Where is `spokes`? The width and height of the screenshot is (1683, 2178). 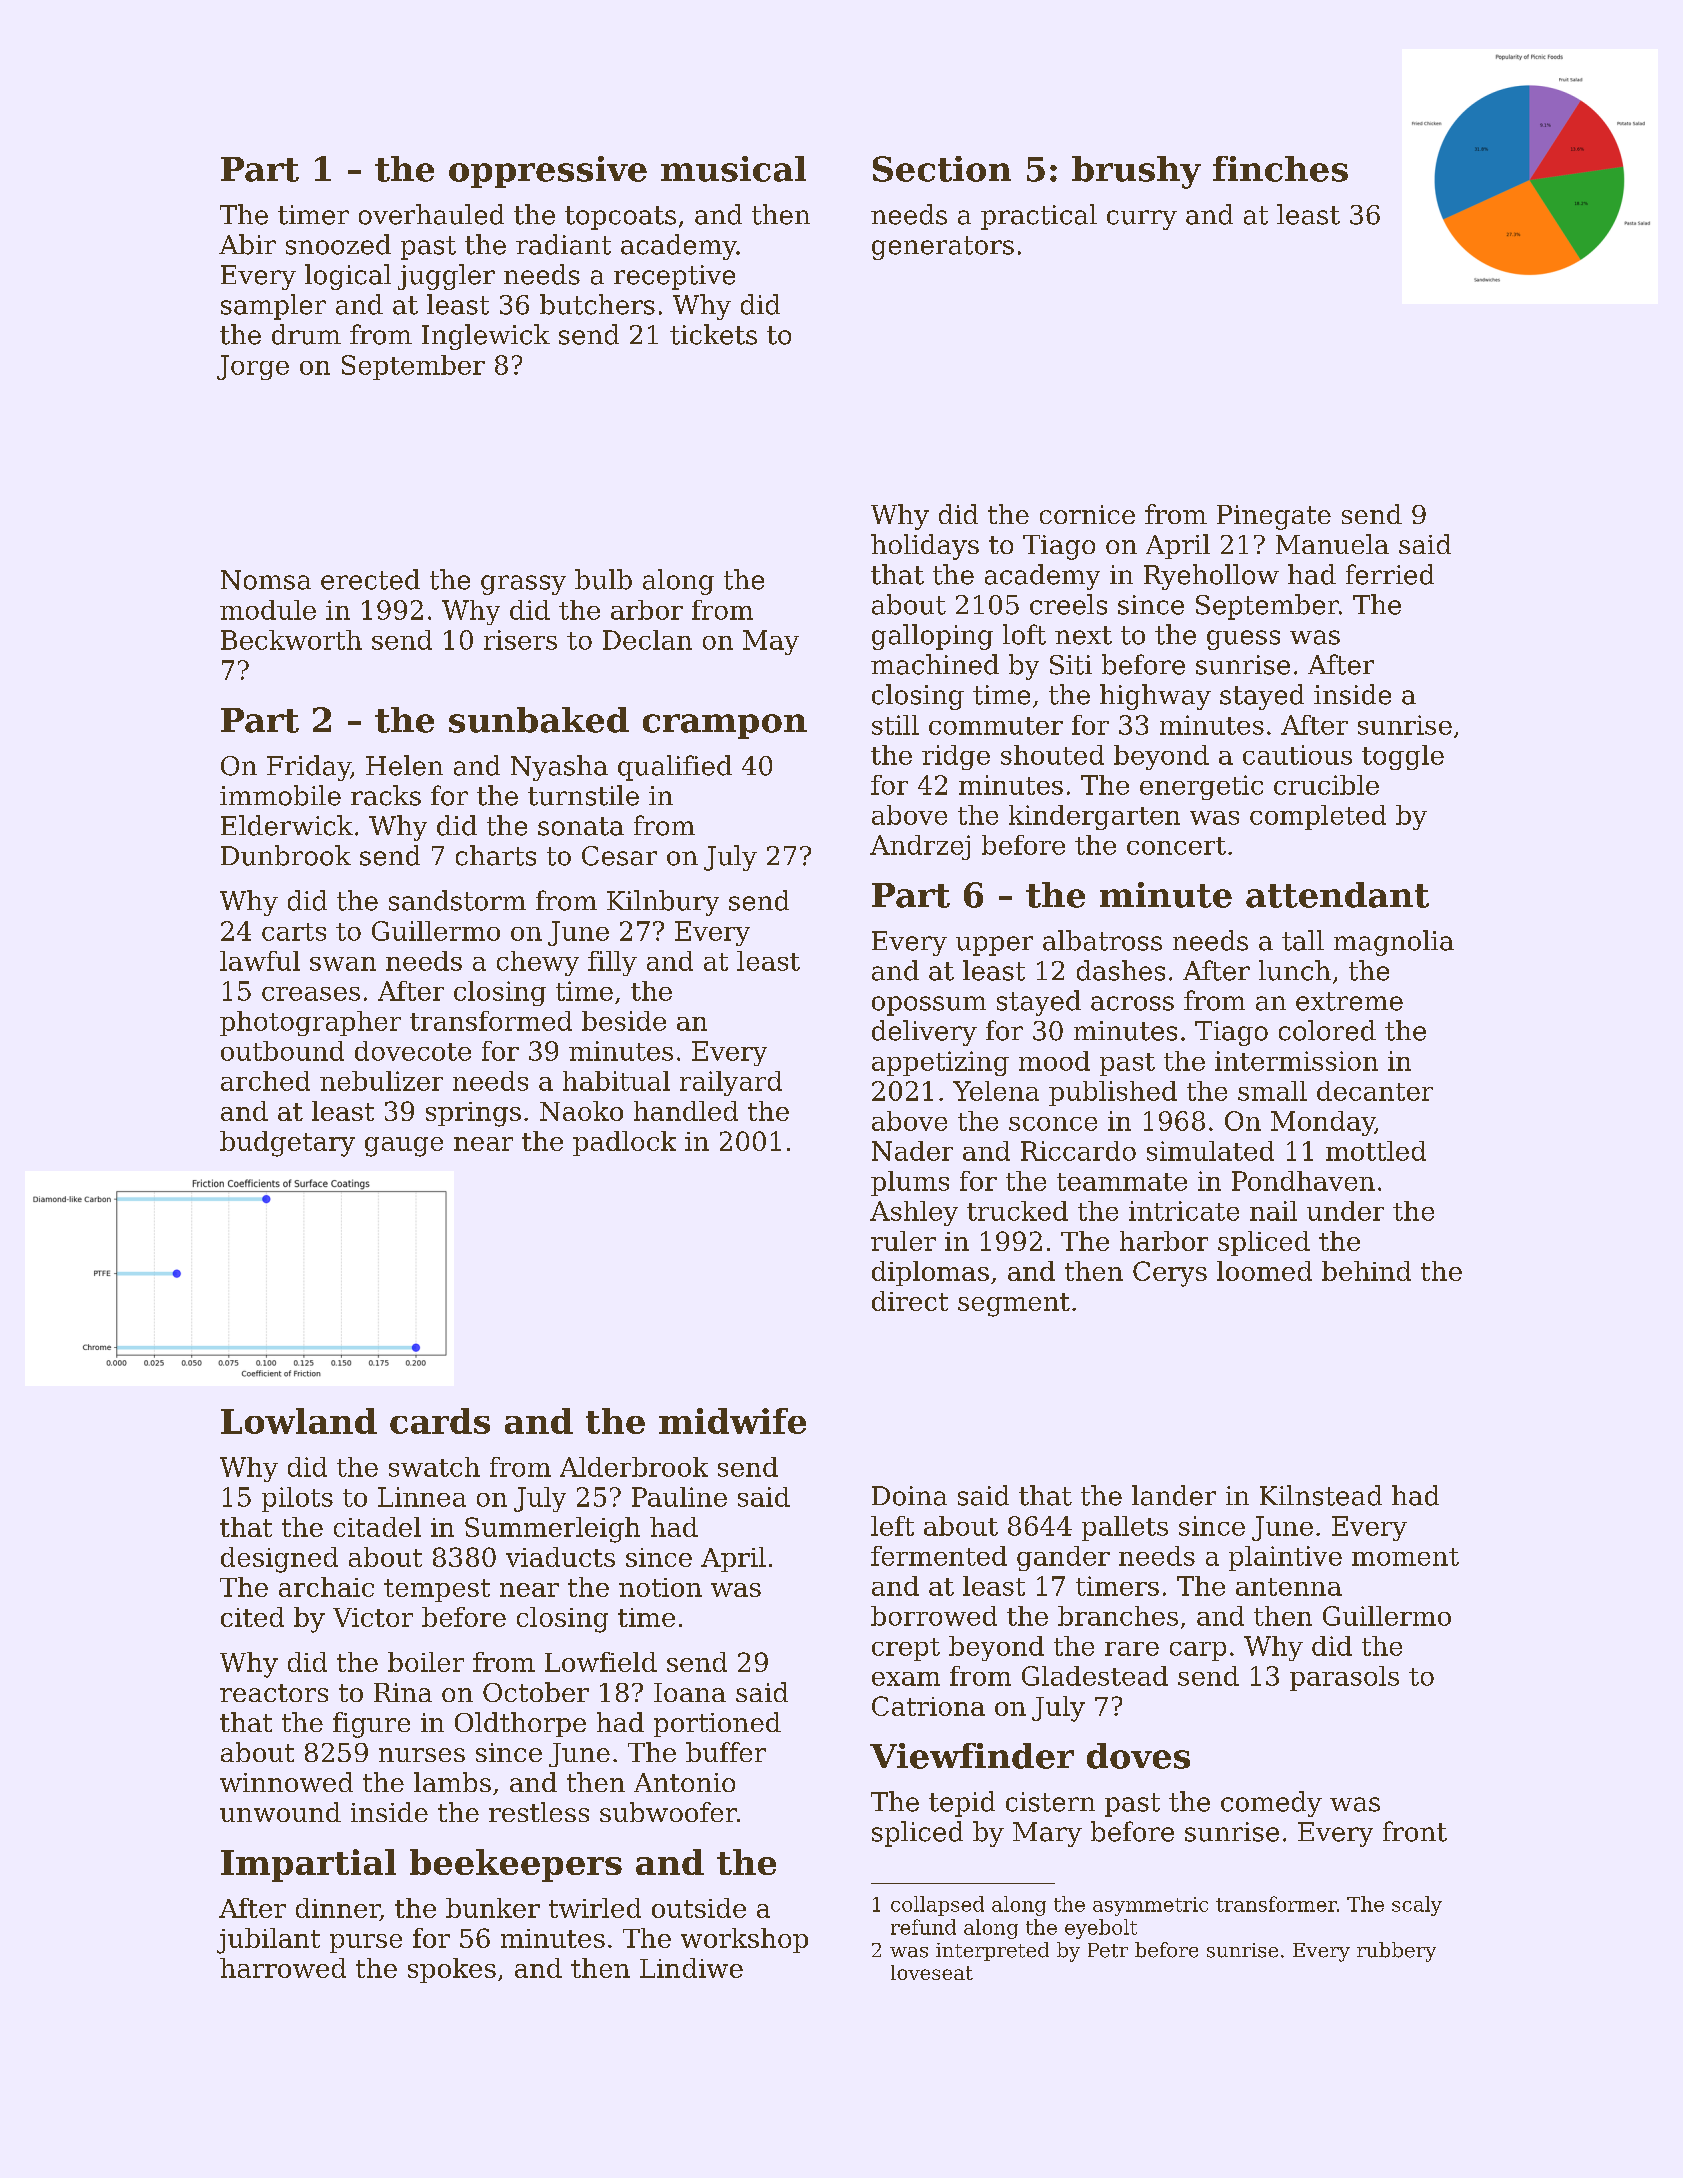
spokes is located at coordinates (452, 1970).
